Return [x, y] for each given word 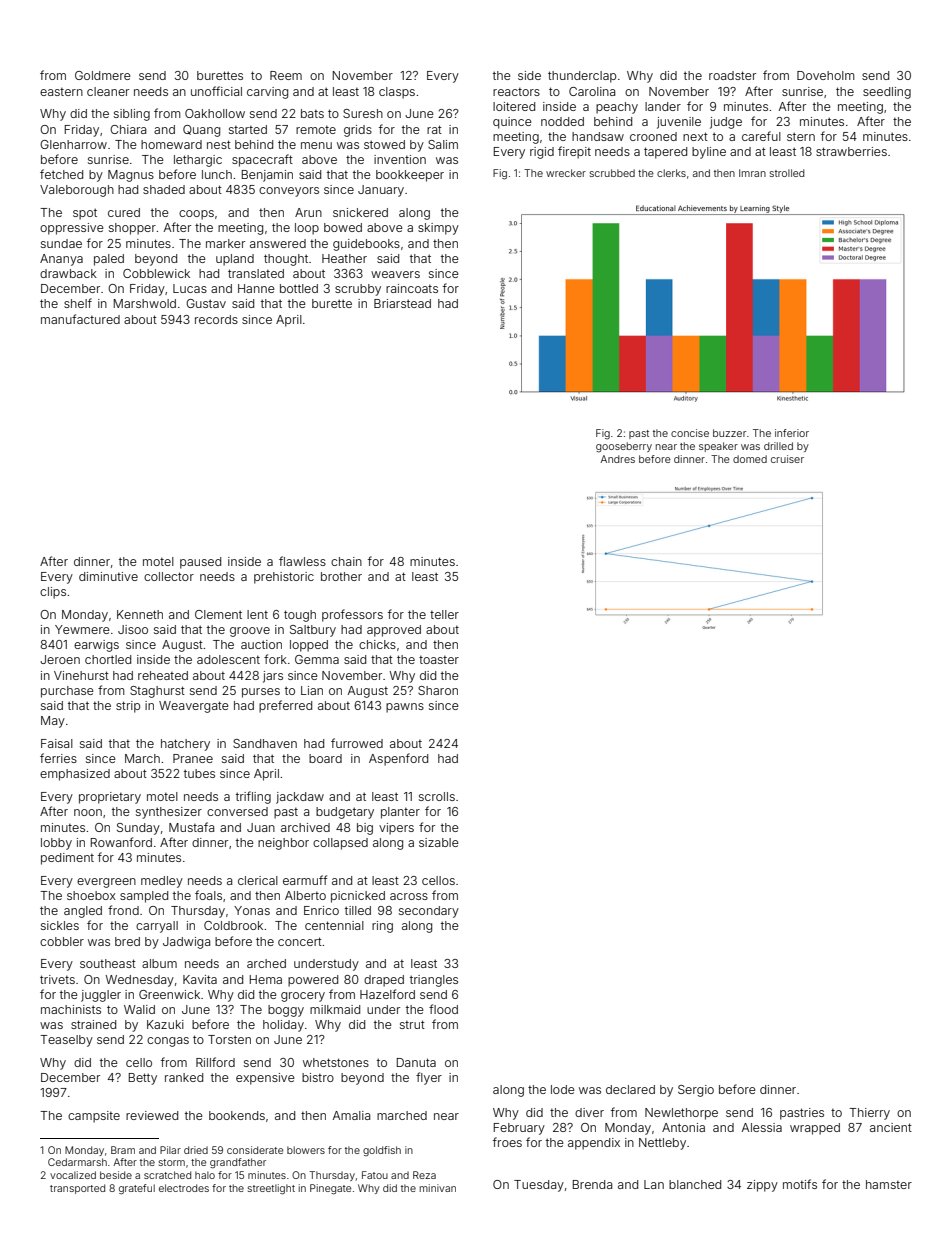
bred [127, 941]
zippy [762, 1186]
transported [77, 1189]
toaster [439, 659]
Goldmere [103, 75]
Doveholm [825, 75]
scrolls [437, 796]
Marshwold [145, 303]
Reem [286, 75]
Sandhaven [265, 743]
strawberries [851, 151]
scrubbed [612, 173]
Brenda [592, 1184]
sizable [439, 842]
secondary [429, 912]
